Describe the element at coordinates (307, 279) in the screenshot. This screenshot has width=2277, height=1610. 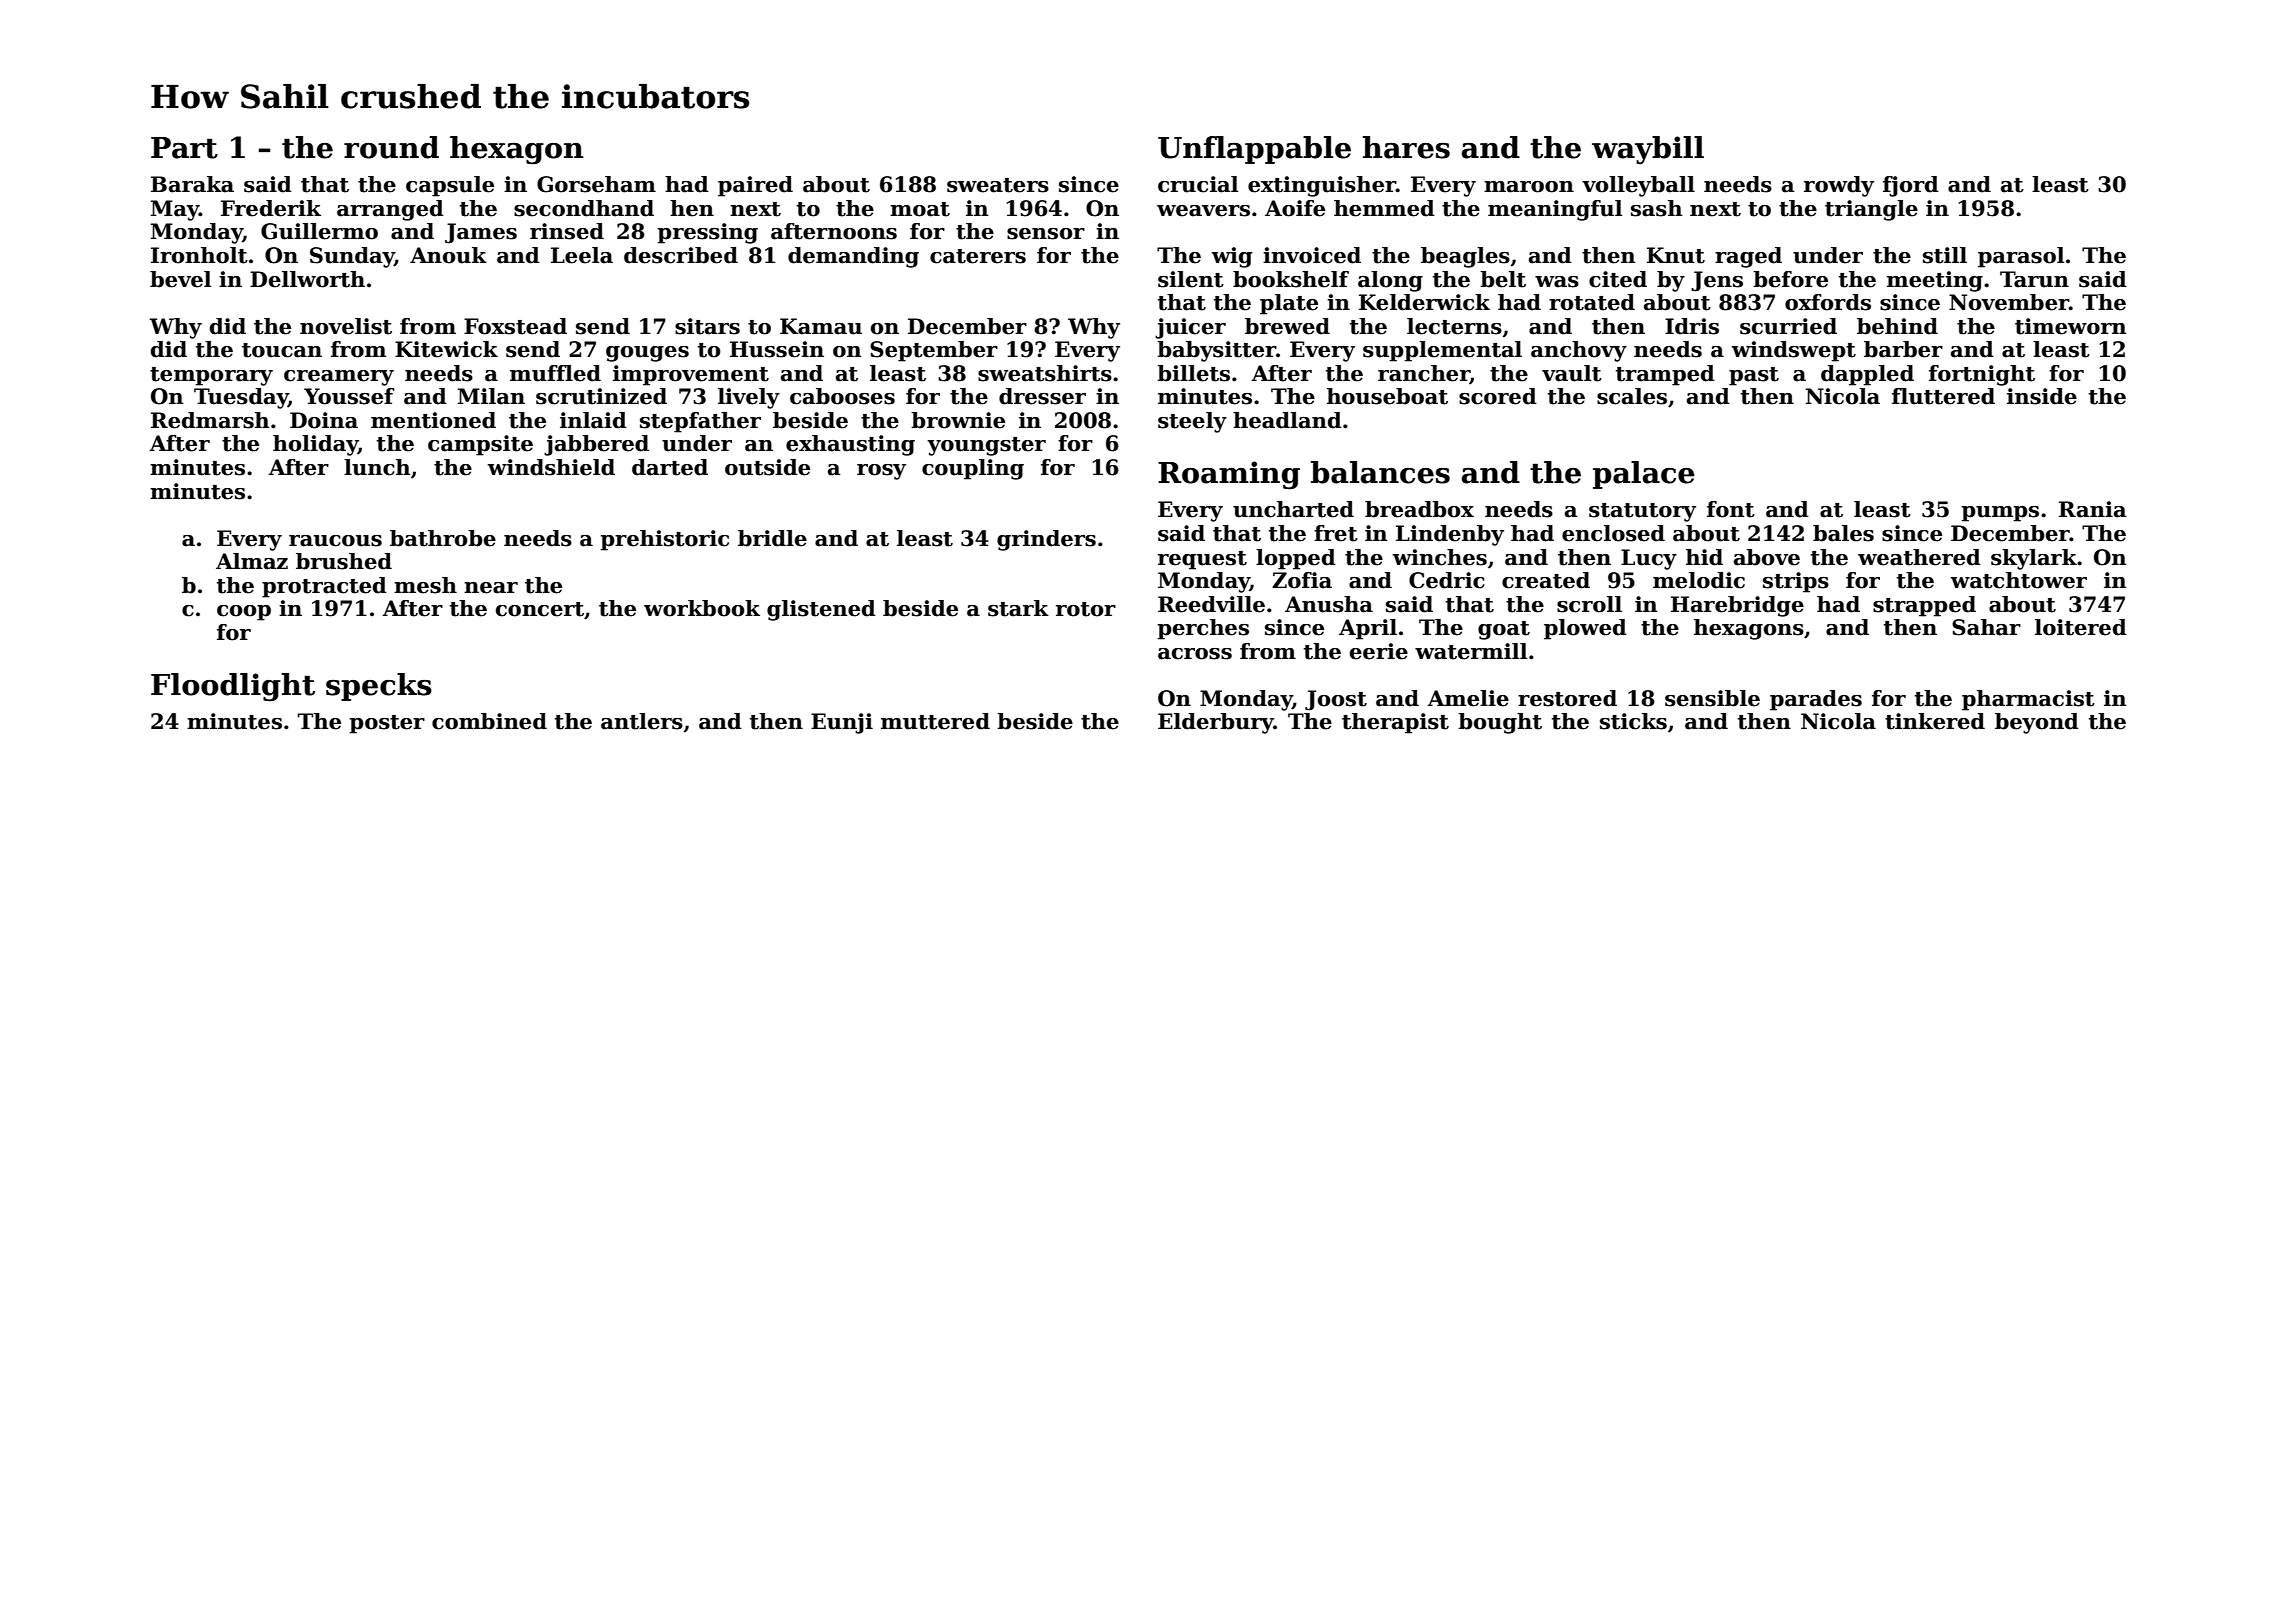
I see `Dellworth` at that location.
